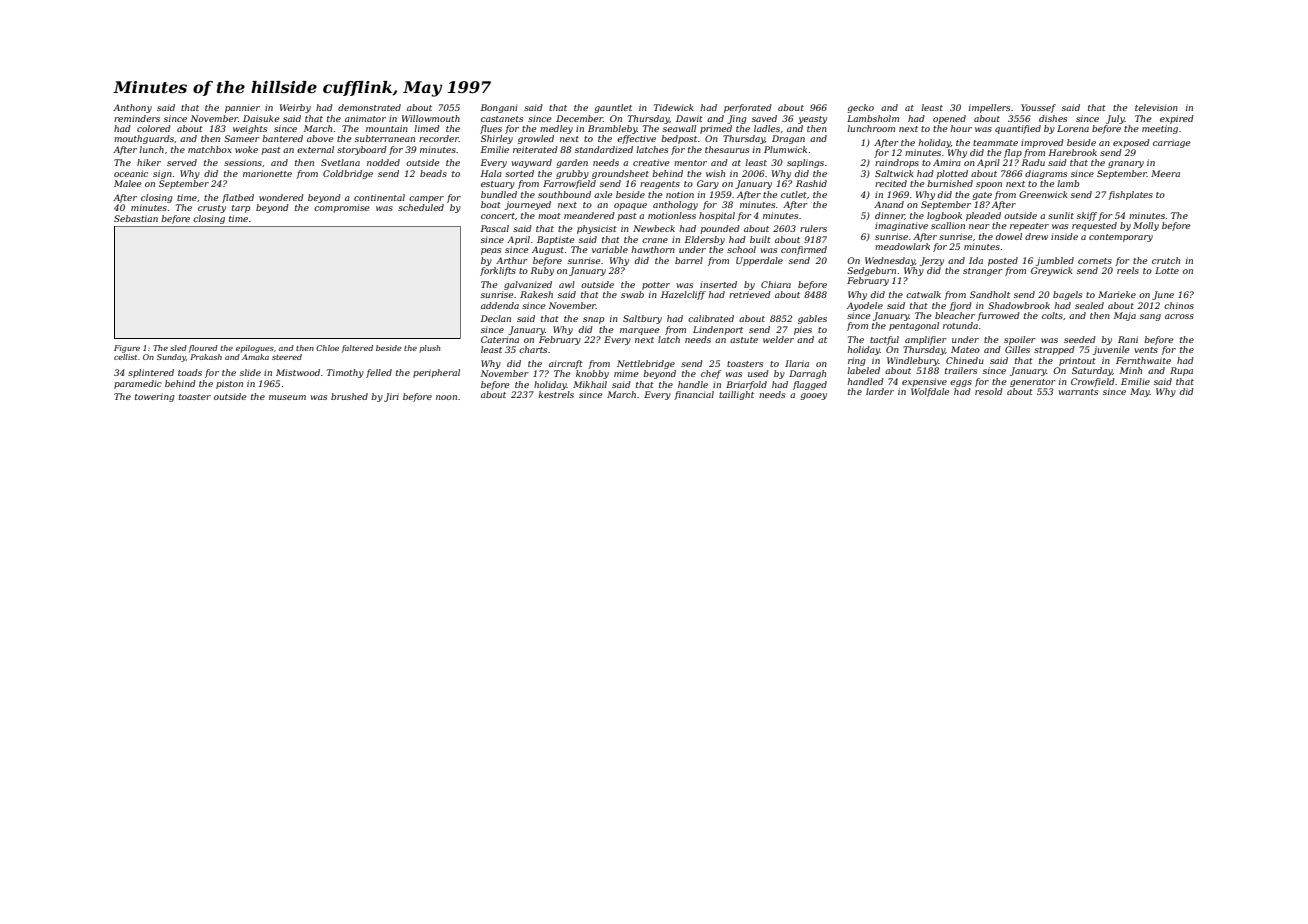 The image size is (1308, 924). What do you see at coordinates (178, 348) in the image?
I see `sled` at bounding box center [178, 348].
